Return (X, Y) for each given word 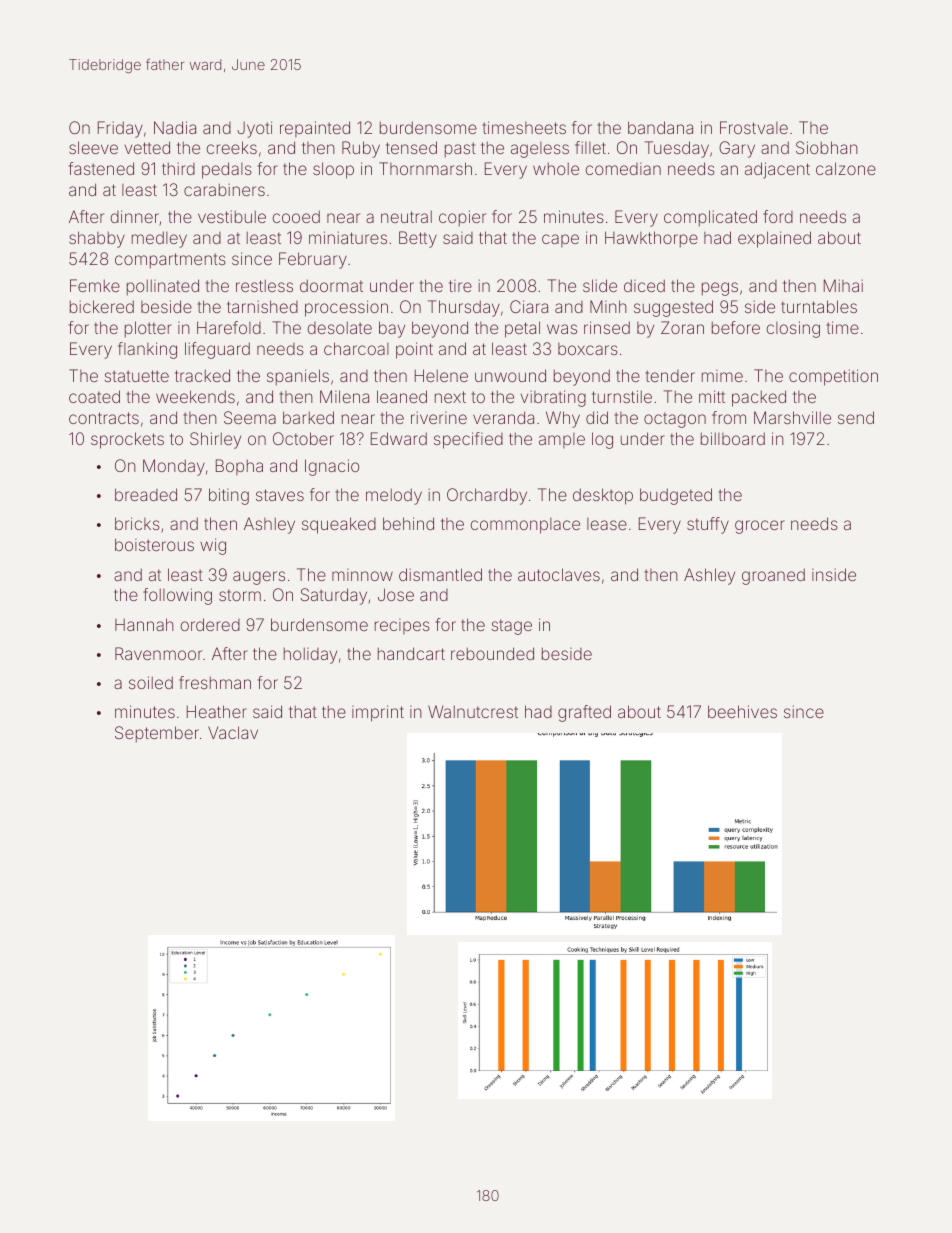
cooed (296, 216)
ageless (540, 150)
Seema (250, 417)
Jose (396, 594)
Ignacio (332, 467)
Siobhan (827, 147)
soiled (151, 682)
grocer (760, 527)
